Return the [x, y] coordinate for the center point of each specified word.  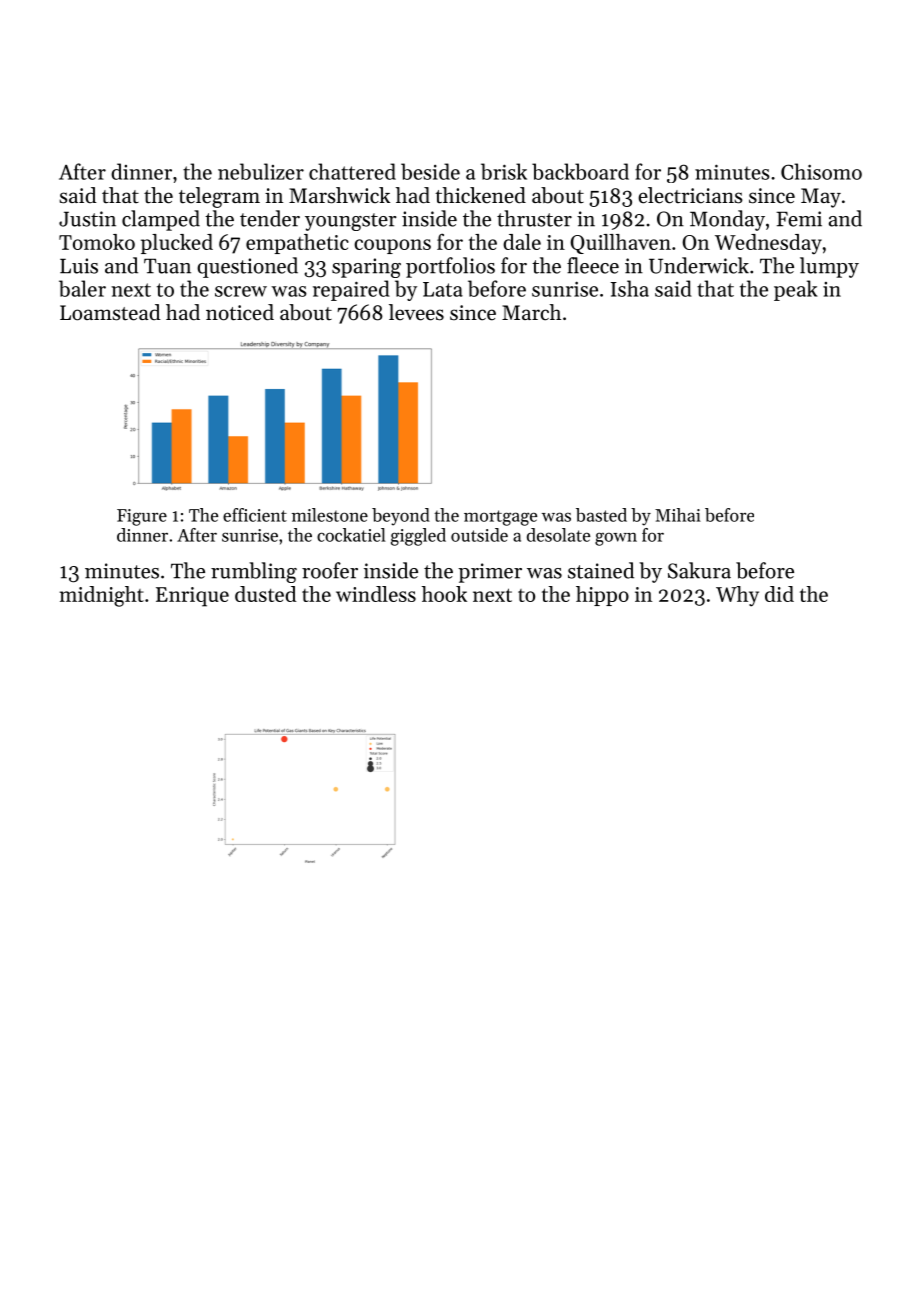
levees [416, 312]
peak [796, 290]
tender [270, 218]
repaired [351, 290]
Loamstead [110, 312]
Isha [629, 288]
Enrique [192, 597]
